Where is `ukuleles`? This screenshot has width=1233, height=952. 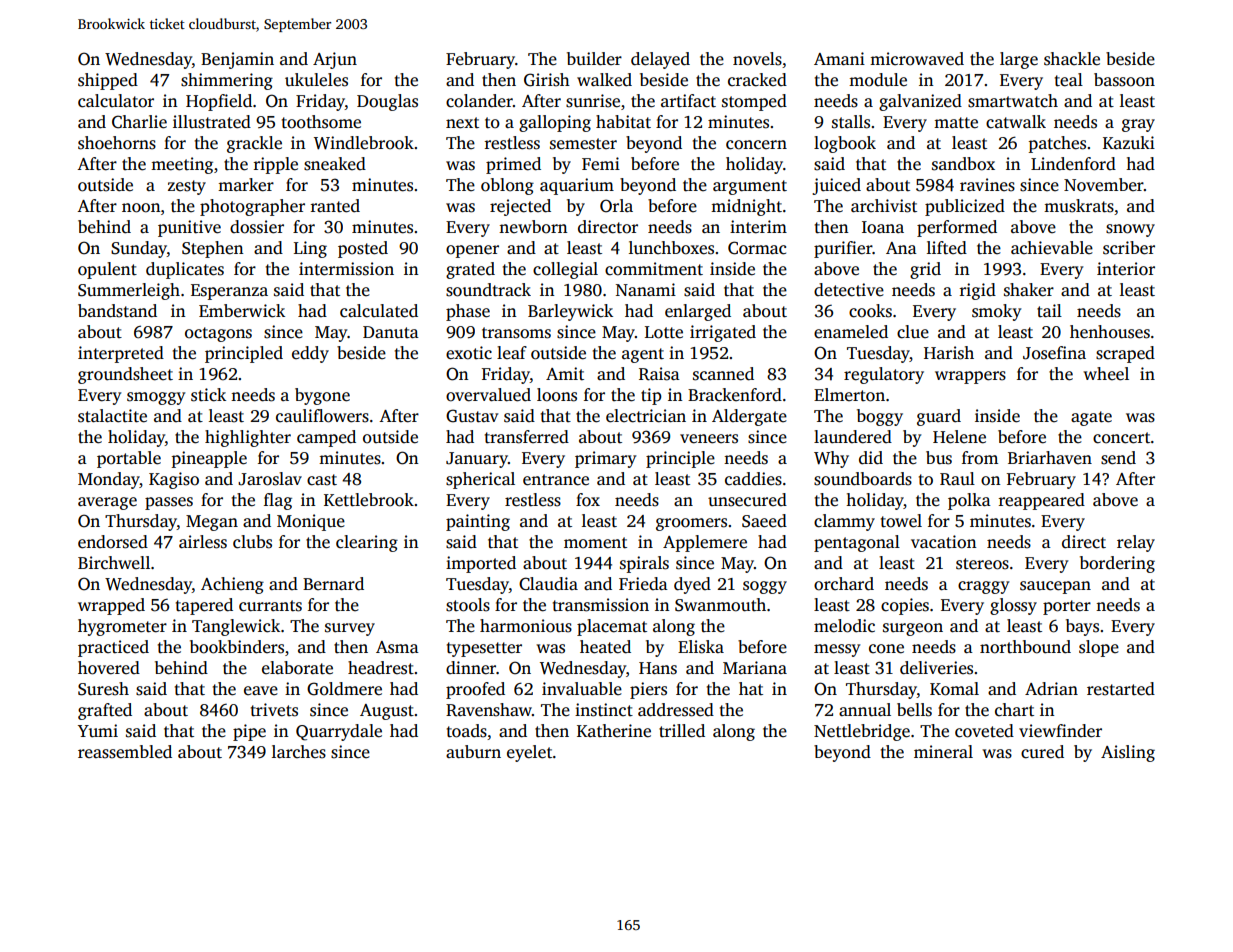 ukuleles is located at coordinates (316, 80).
